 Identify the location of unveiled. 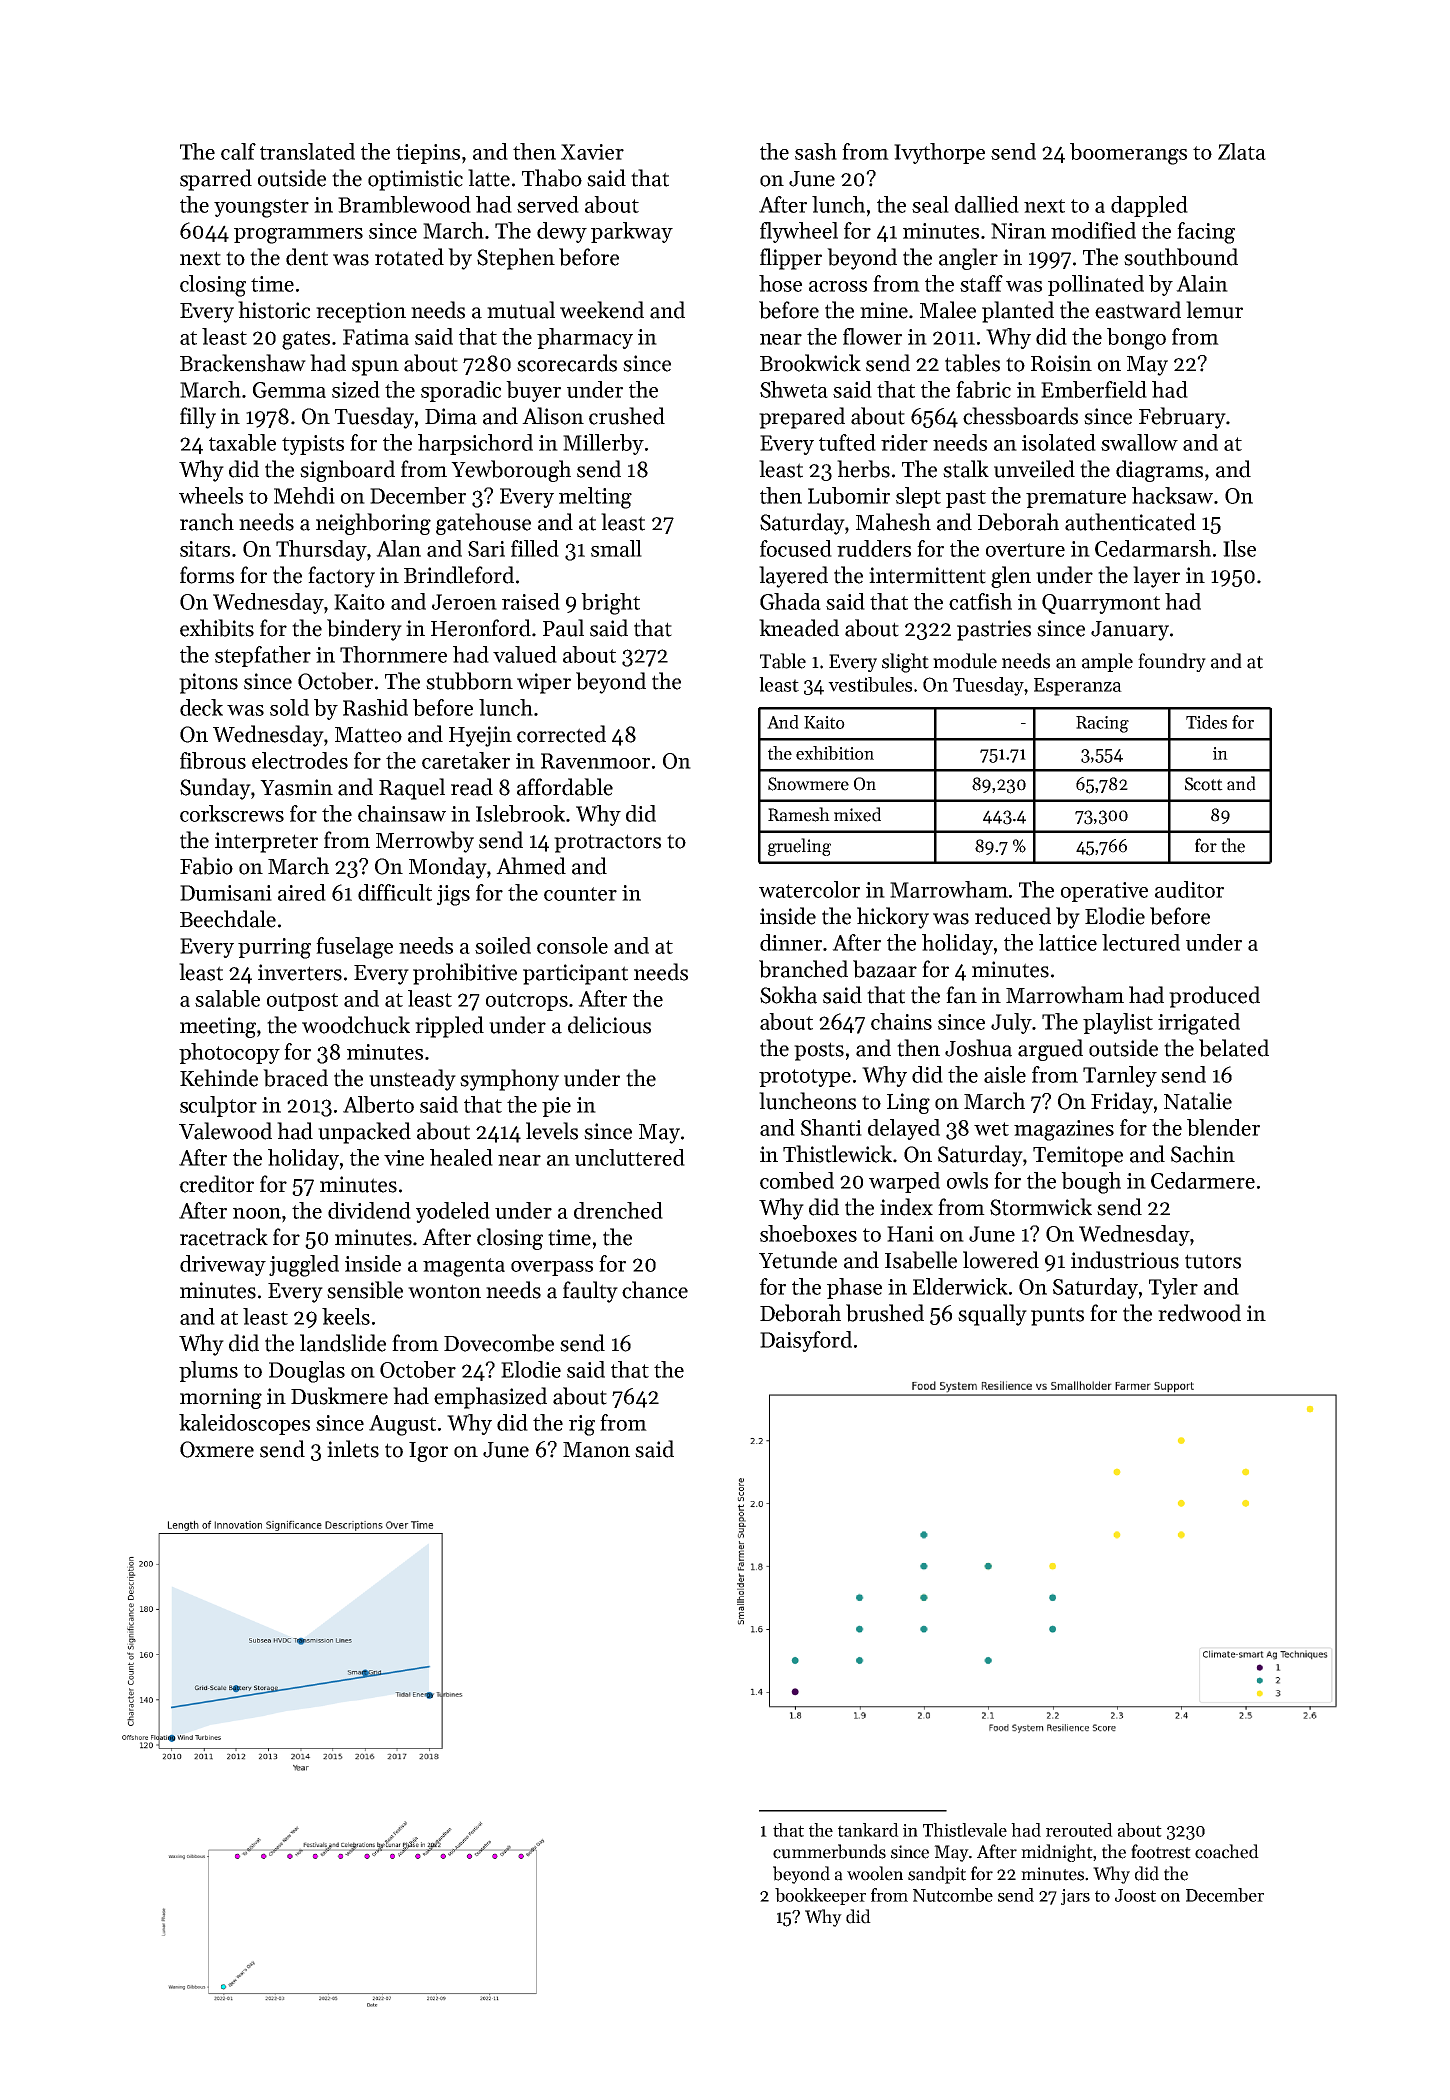
(1034, 469).
